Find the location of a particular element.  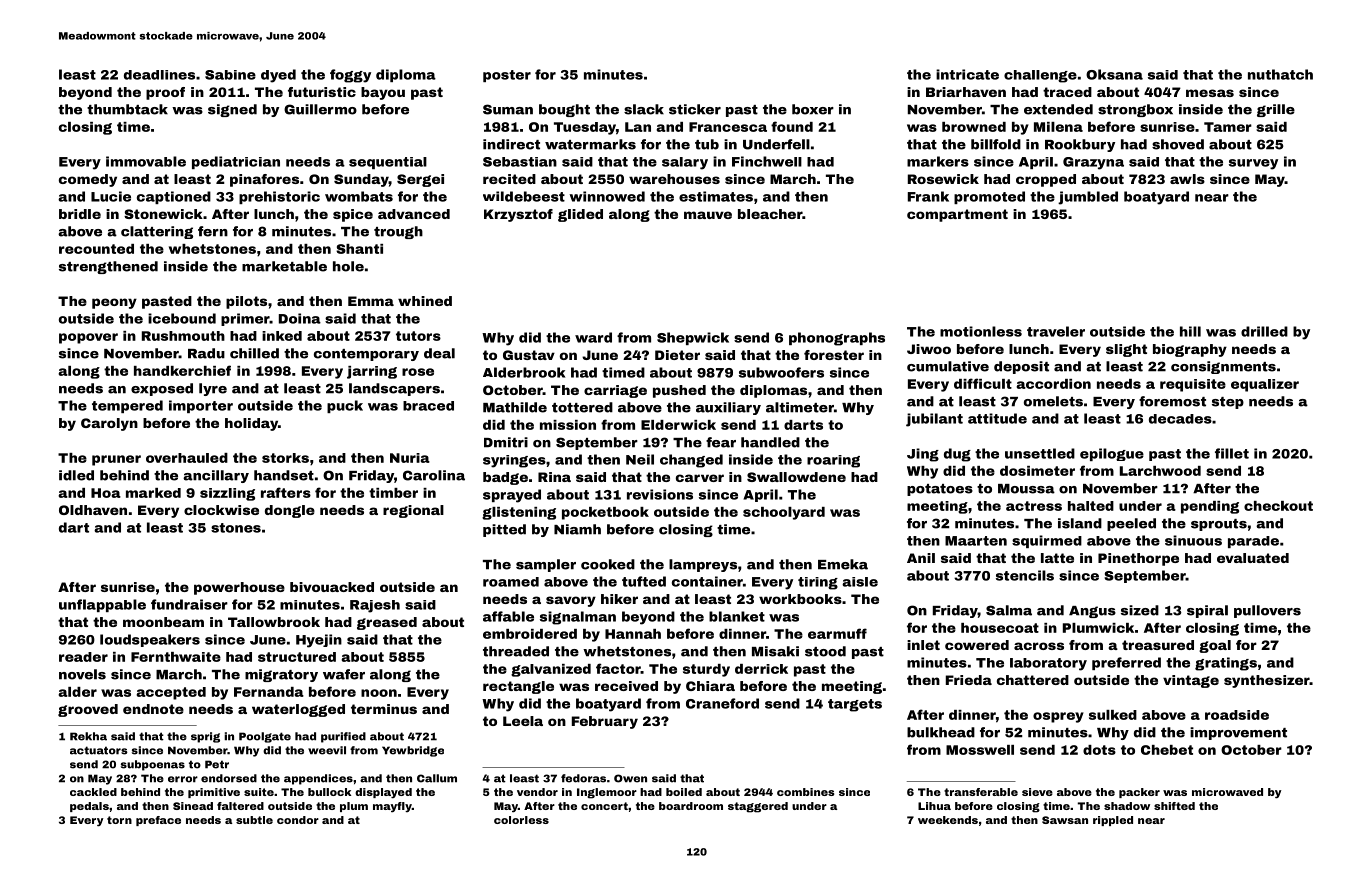

recounted is located at coordinates (96, 249).
